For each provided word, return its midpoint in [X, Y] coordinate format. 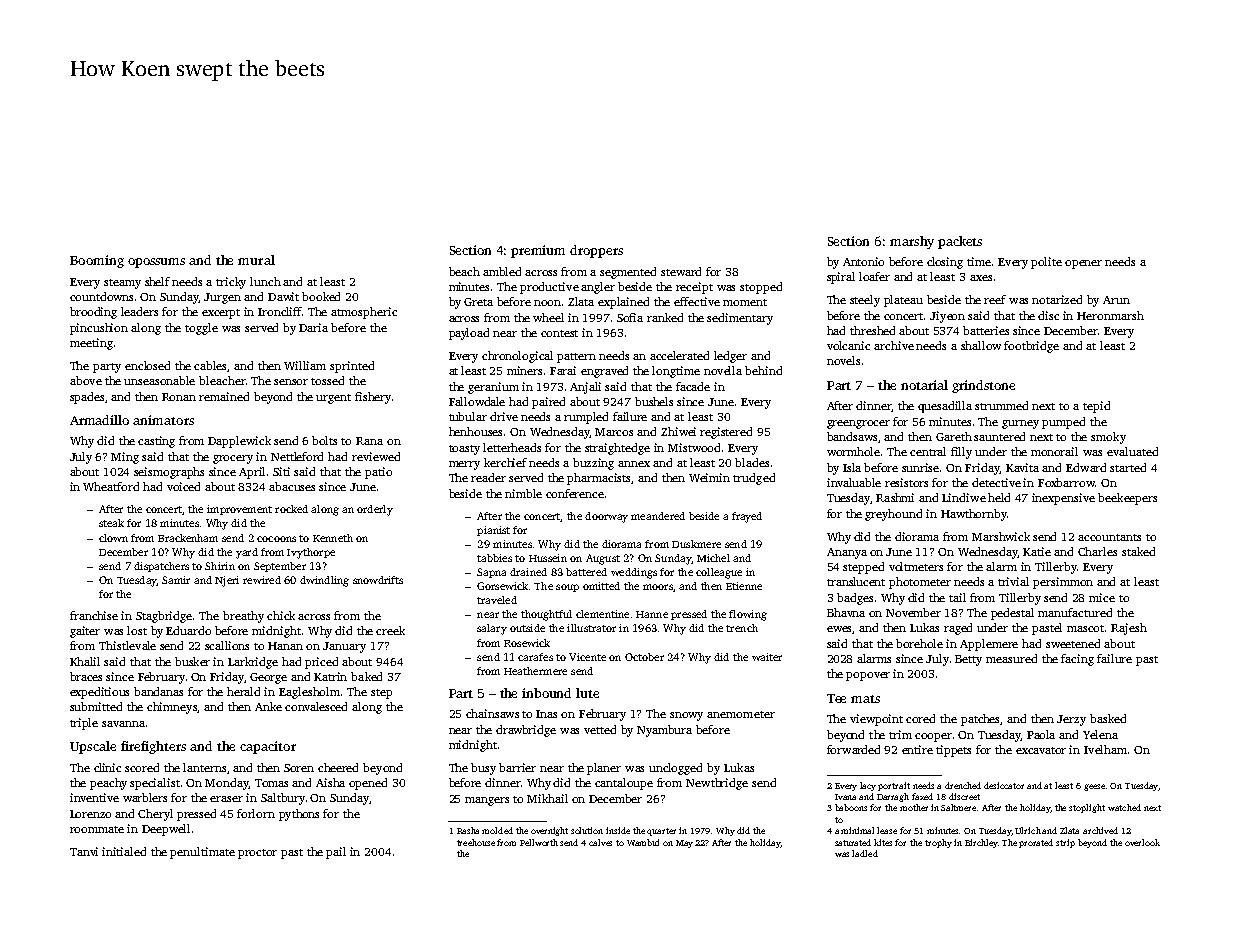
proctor [257, 854]
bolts [324, 440]
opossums [156, 263]
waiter [767, 657]
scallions [227, 645]
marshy [912, 242]
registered [726, 433]
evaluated [1132, 451]
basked [1108, 718]
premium [538, 251]
